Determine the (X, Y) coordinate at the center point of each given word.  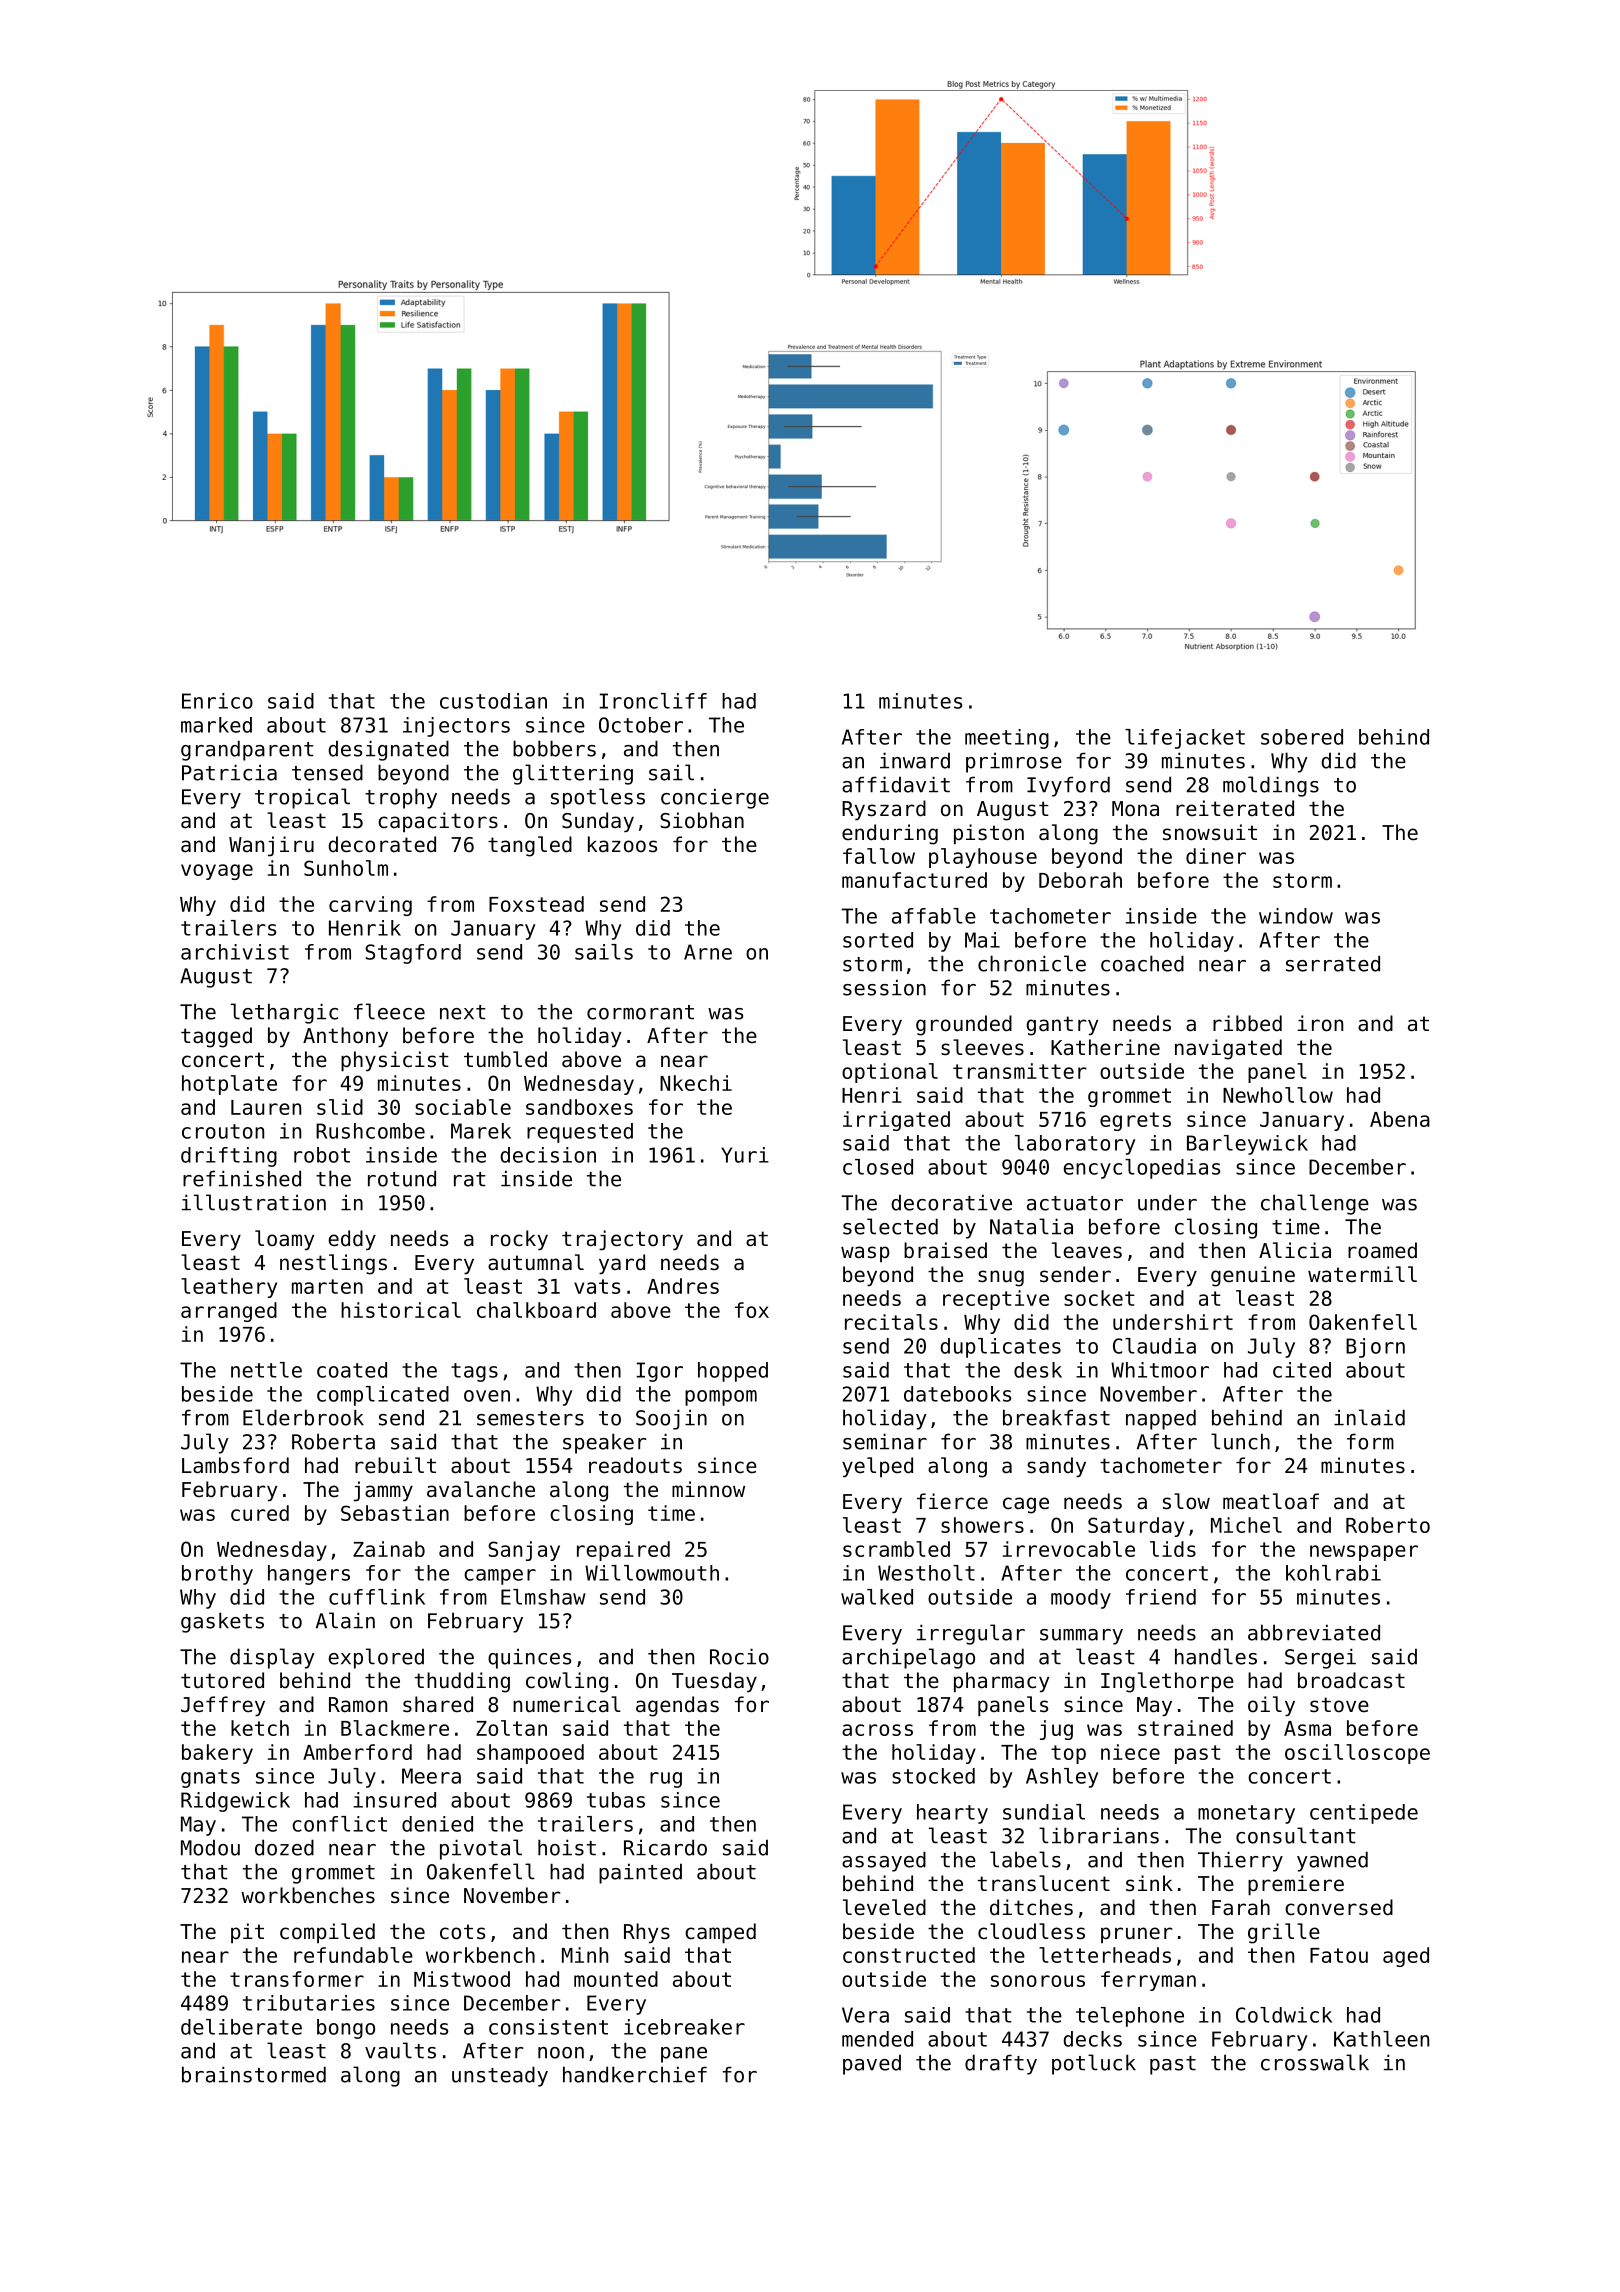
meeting (1007, 739)
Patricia (229, 772)
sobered (1302, 737)
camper (500, 1577)
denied (437, 1824)
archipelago (908, 1658)
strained (1185, 1728)
